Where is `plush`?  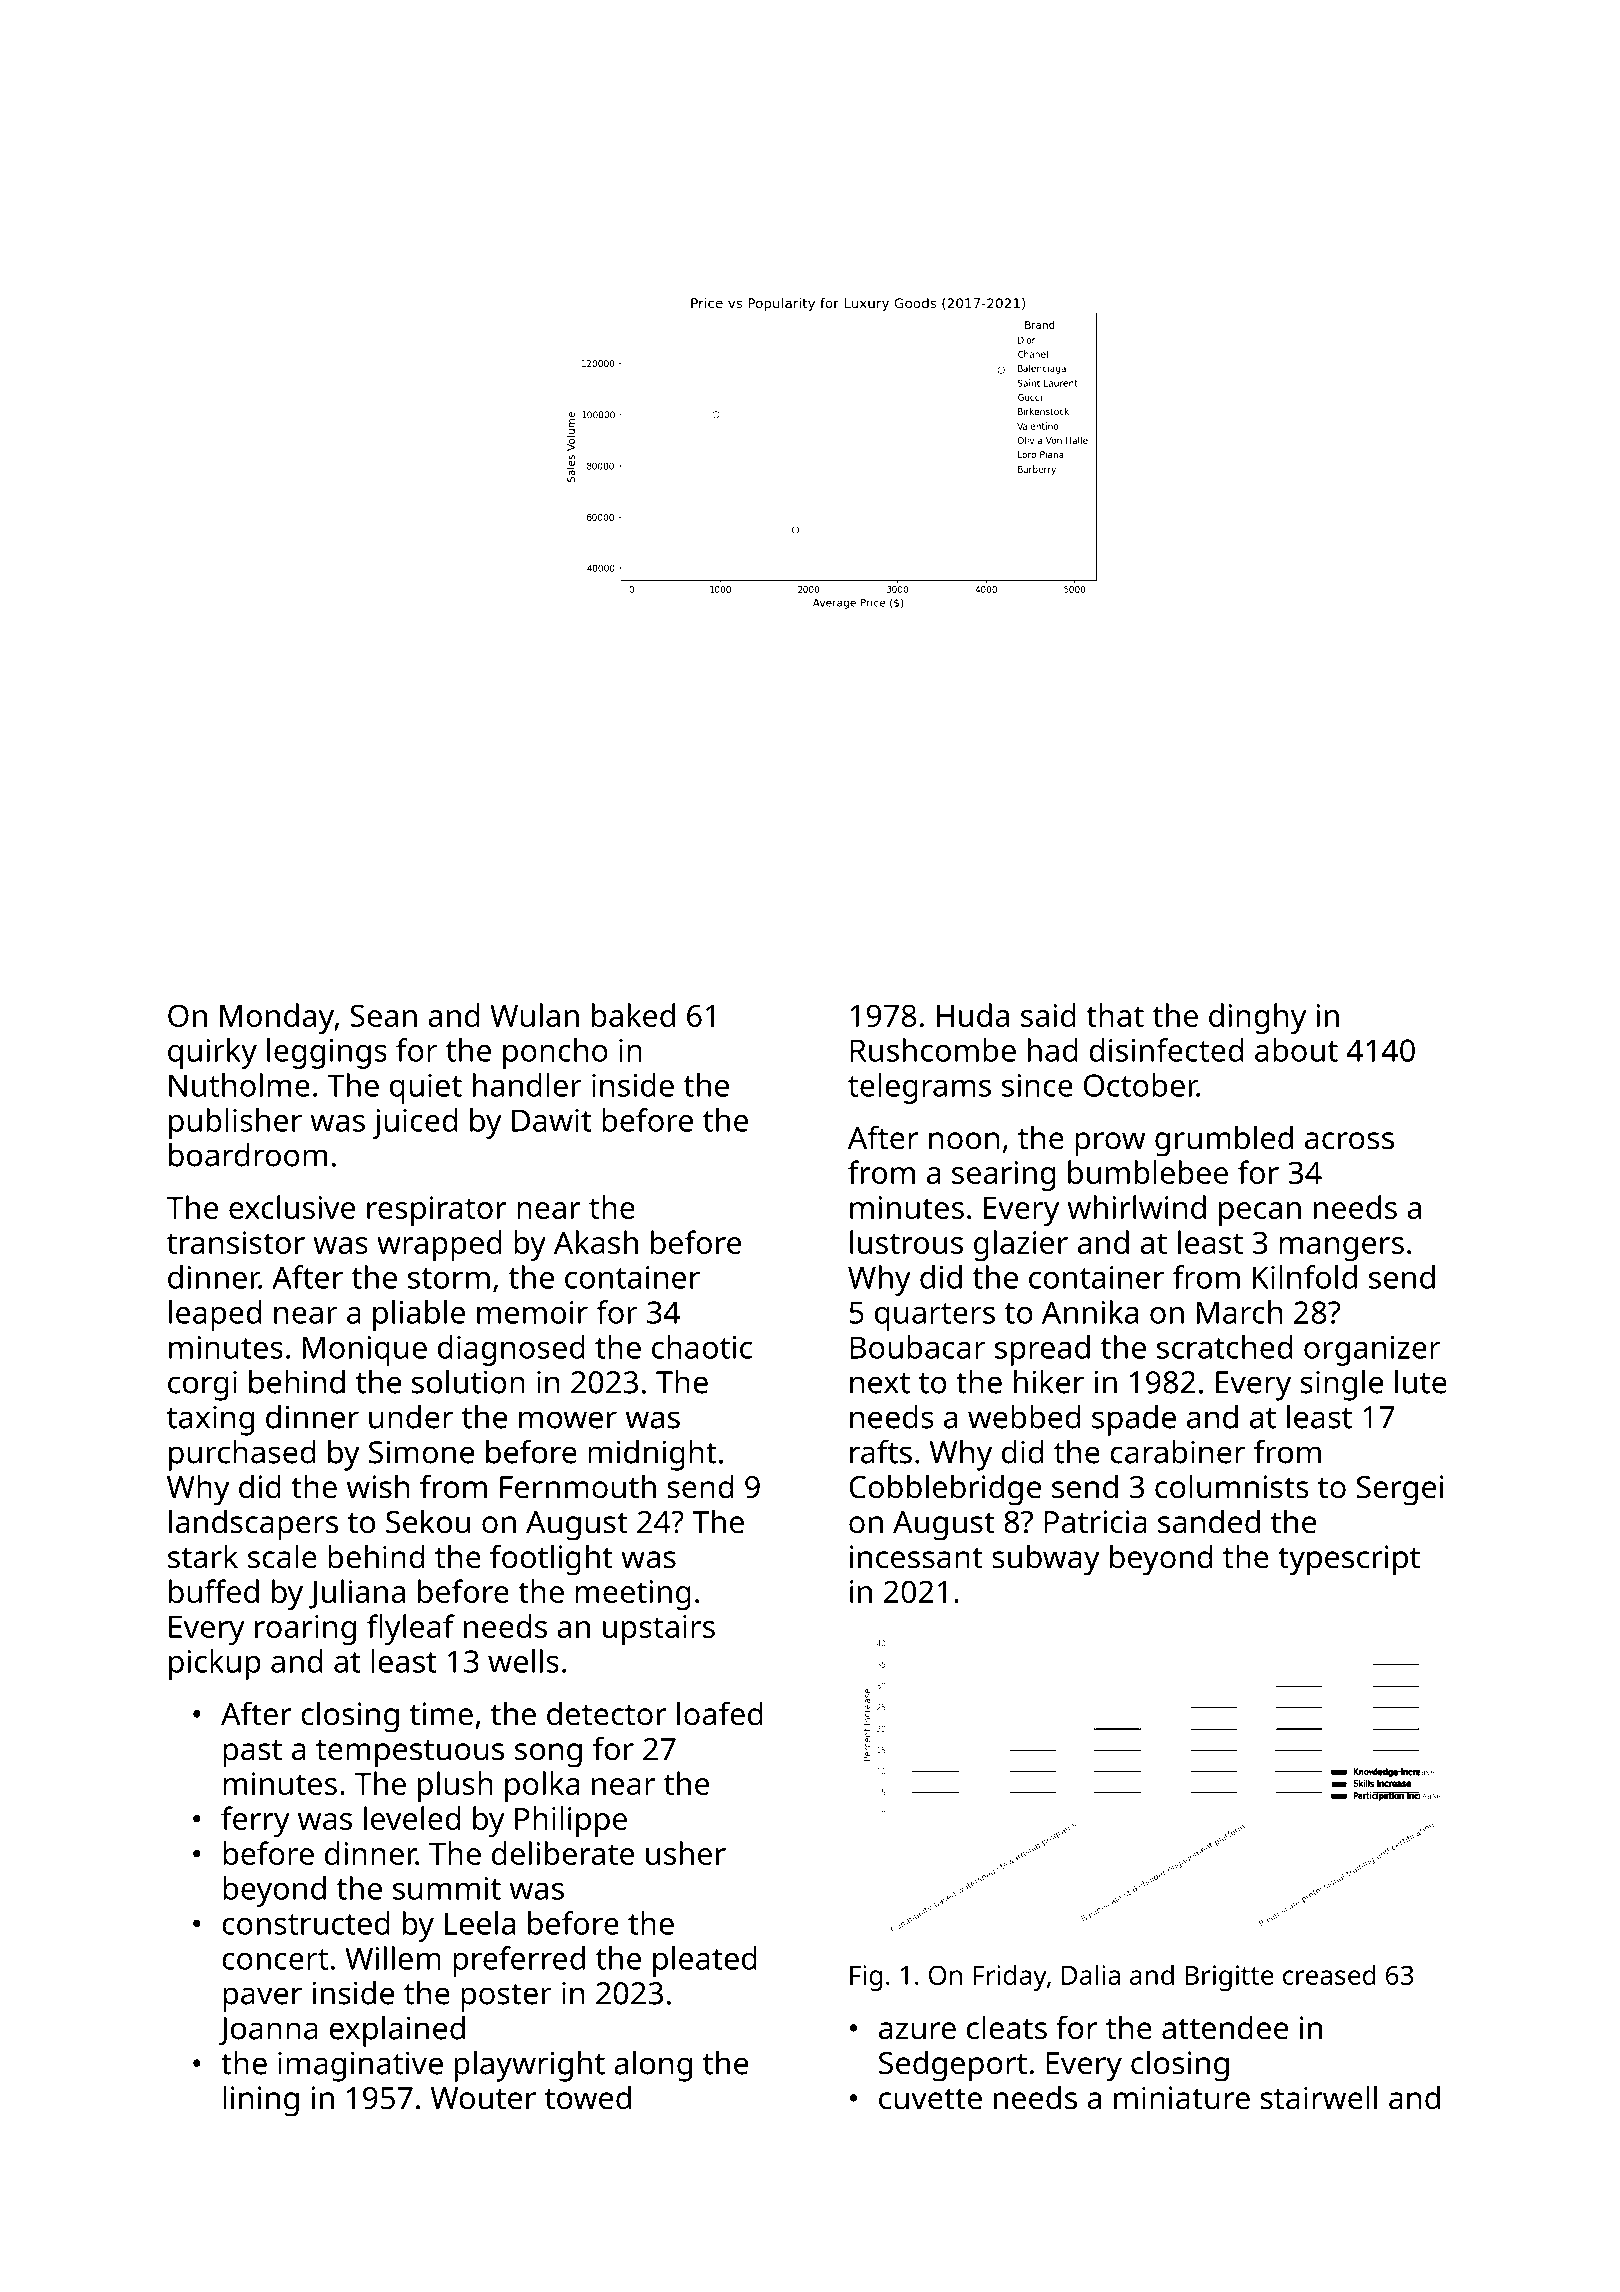
plush is located at coordinates (455, 1786).
